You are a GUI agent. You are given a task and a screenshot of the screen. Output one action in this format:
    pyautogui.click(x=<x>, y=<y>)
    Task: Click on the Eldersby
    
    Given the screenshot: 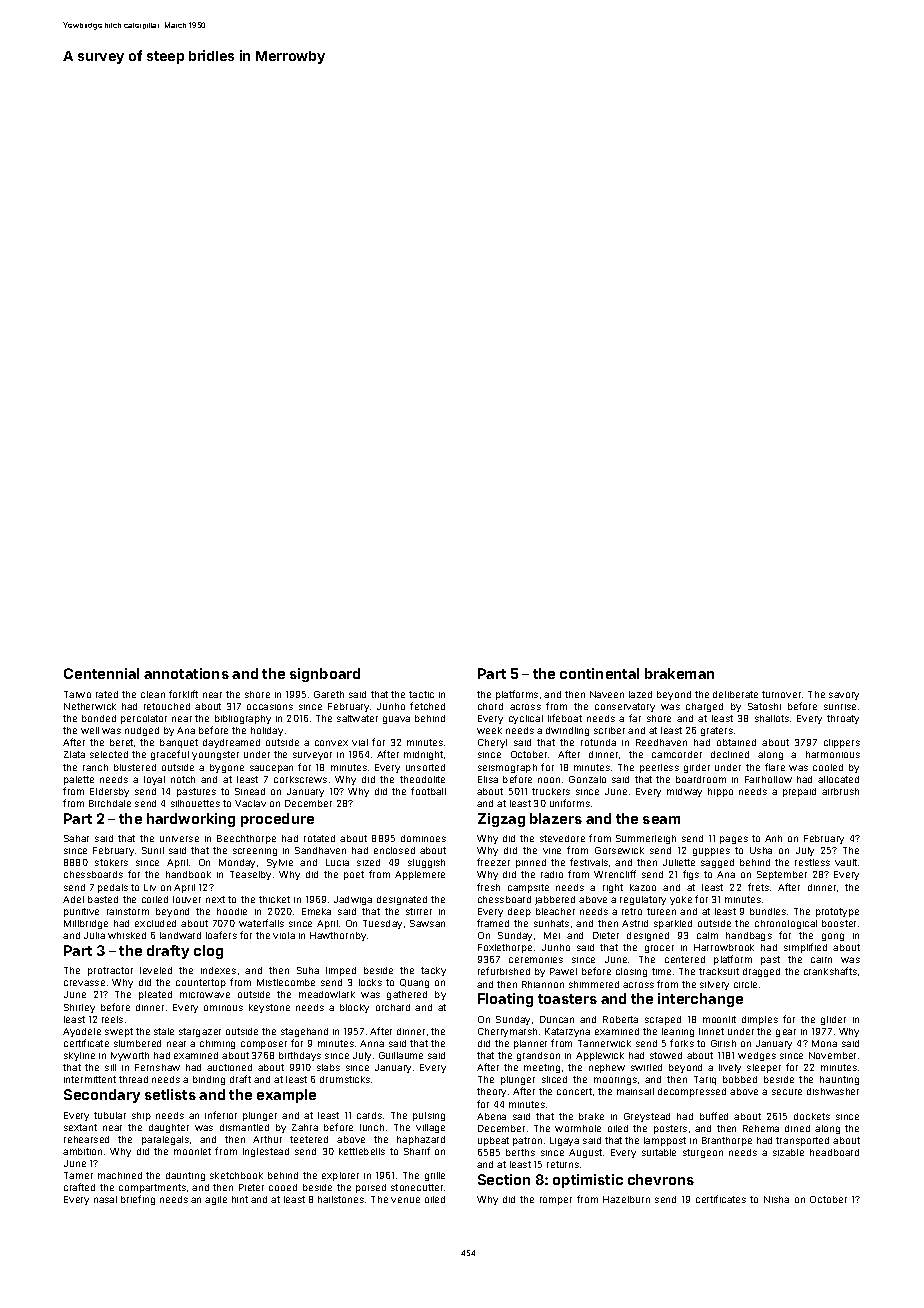 What is the action you would take?
    pyautogui.click(x=109, y=792)
